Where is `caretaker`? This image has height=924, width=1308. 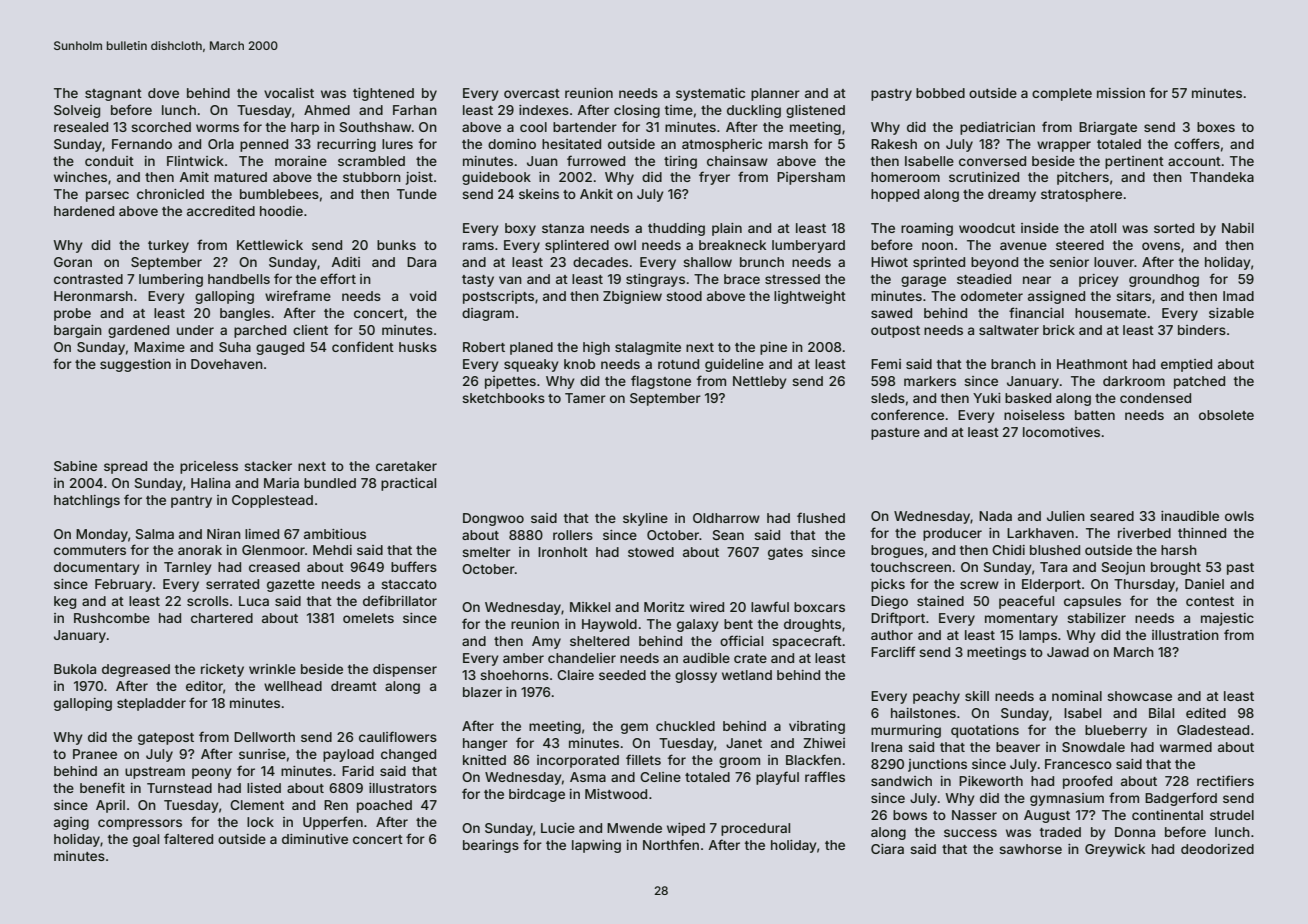
caretaker is located at coordinates (406, 466).
